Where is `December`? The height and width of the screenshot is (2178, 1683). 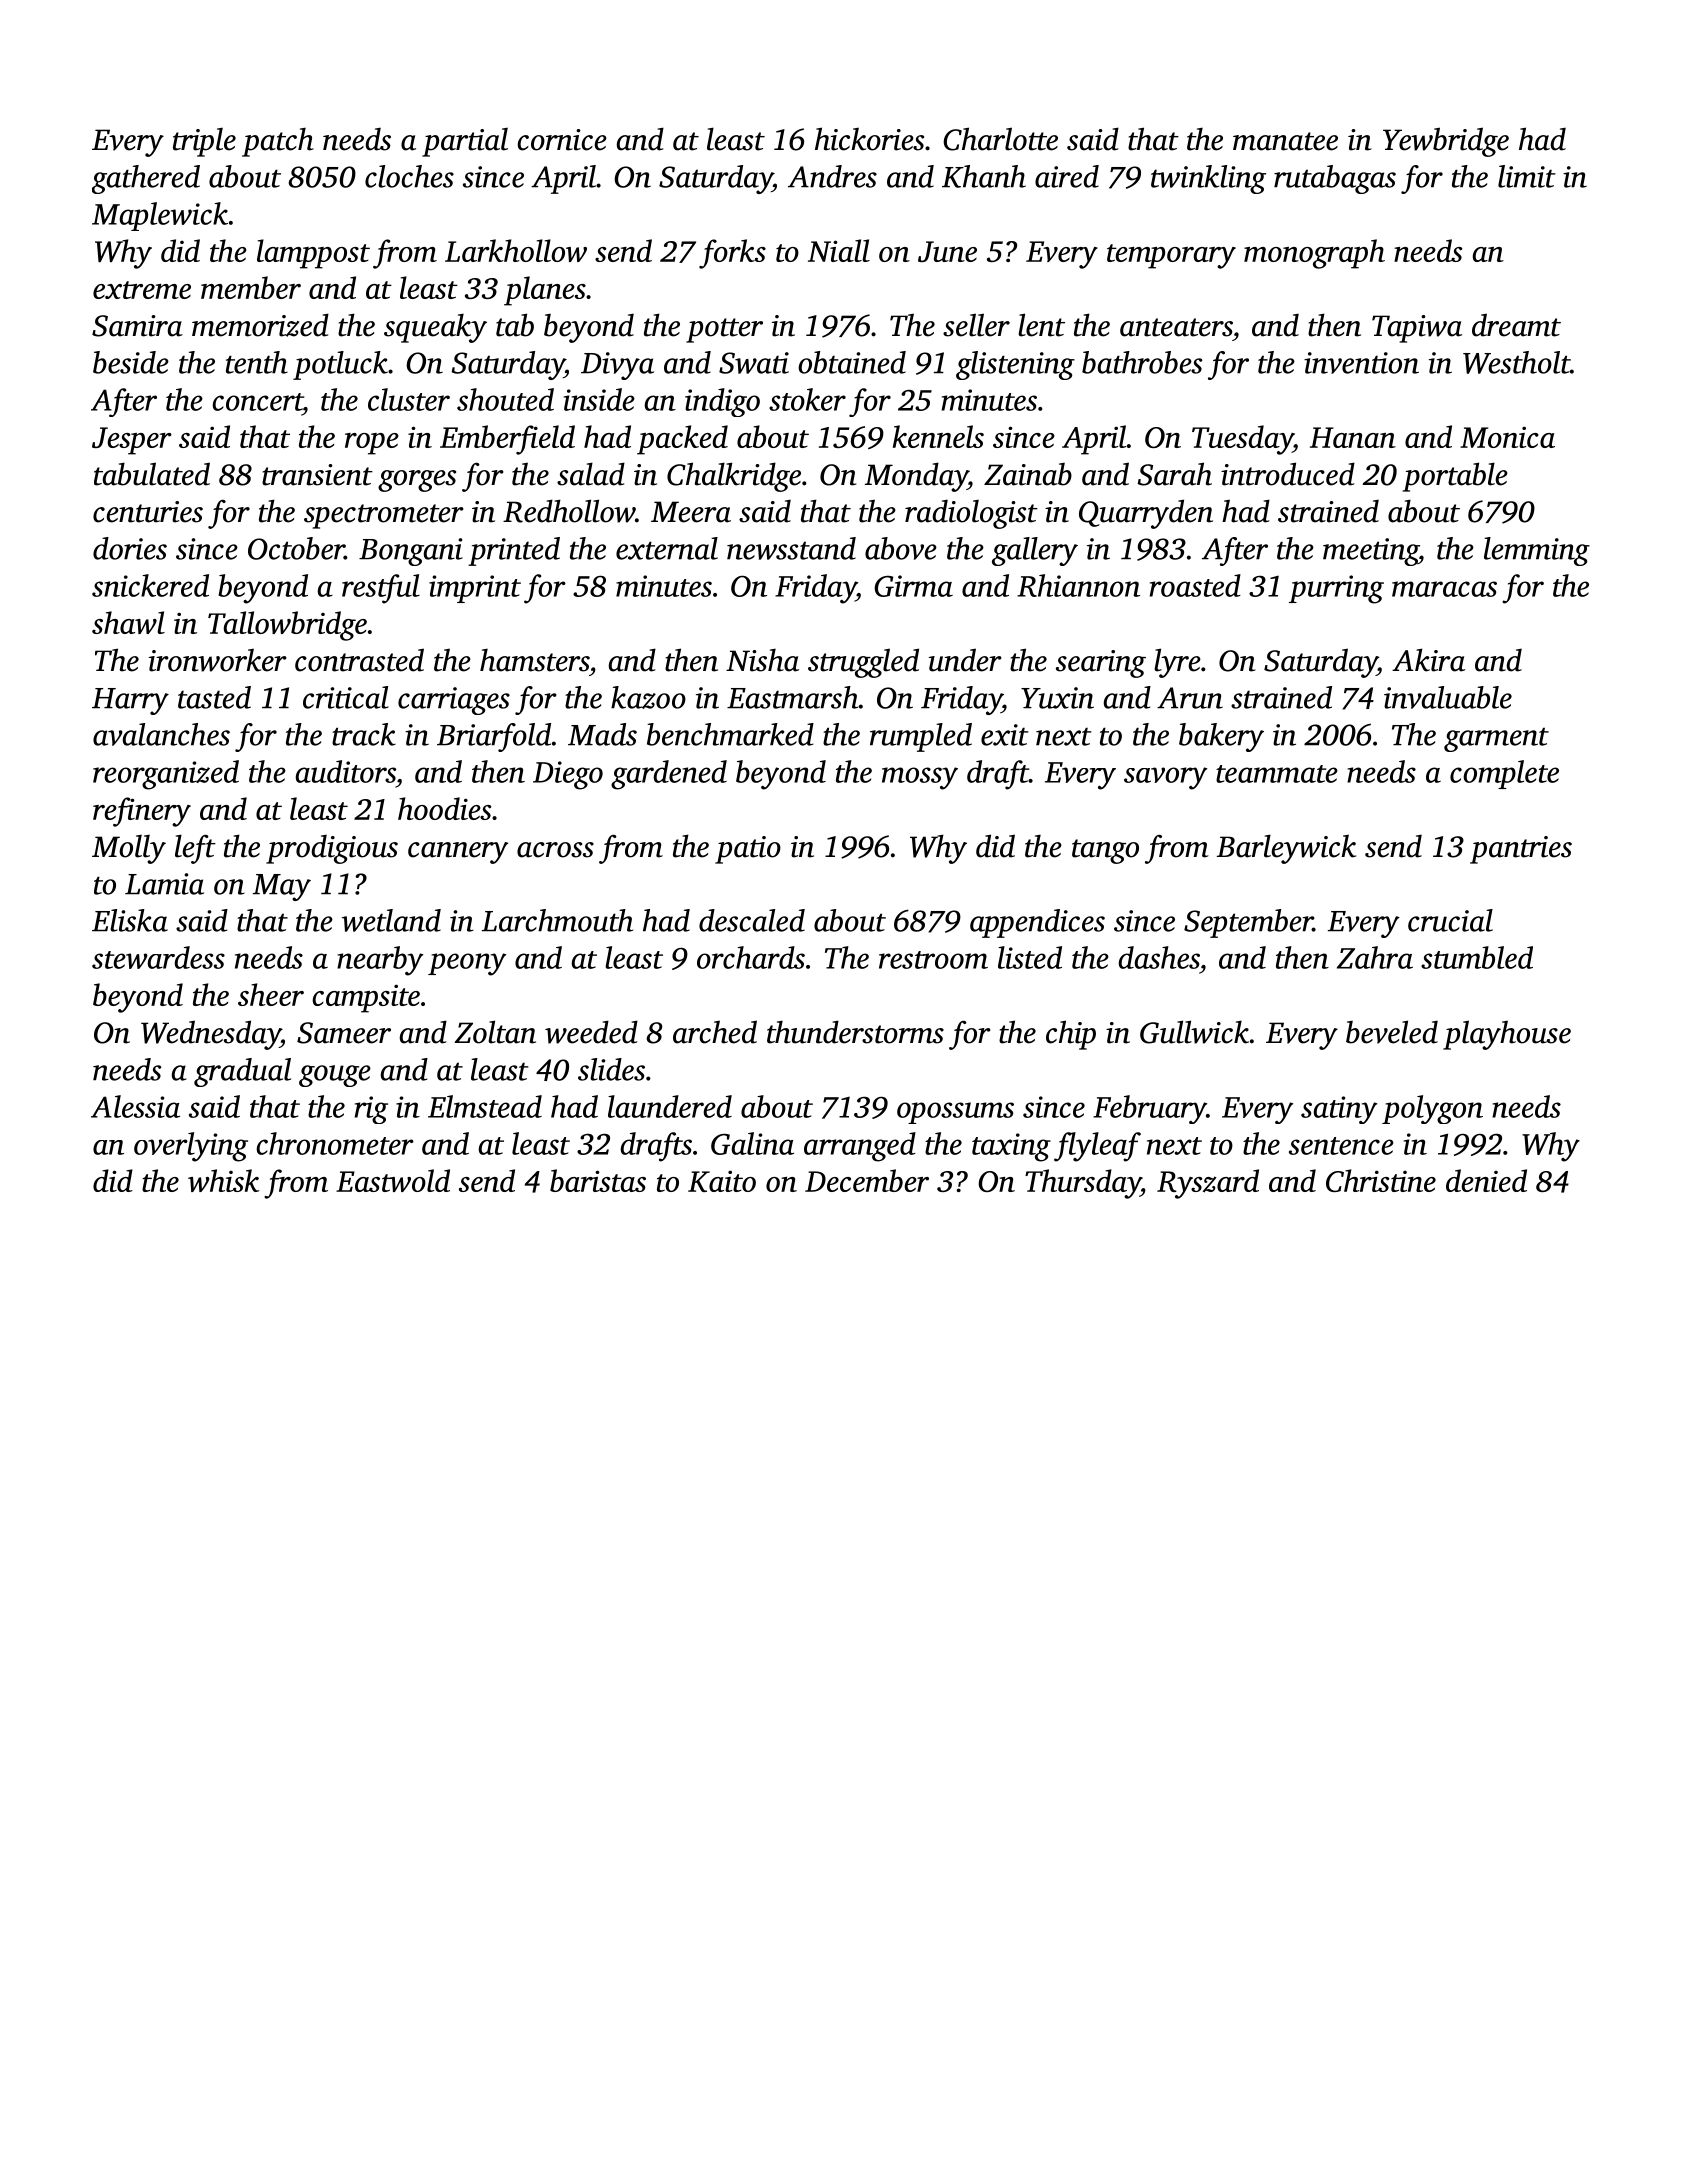
December is located at coordinates (867, 1180).
